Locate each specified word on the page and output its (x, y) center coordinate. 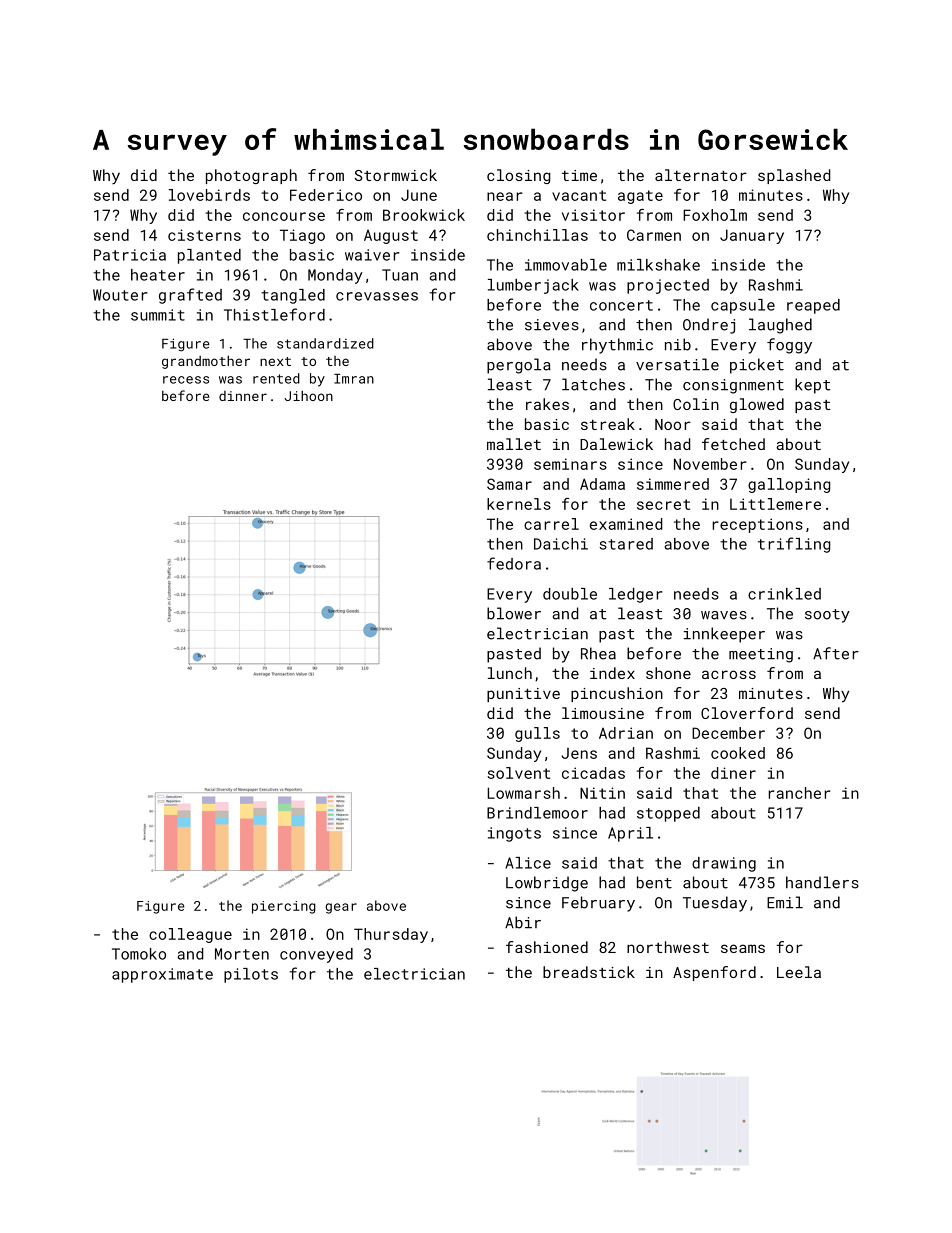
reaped (813, 306)
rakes (547, 404)
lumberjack (533, 286)
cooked (738, 753)
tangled (293, 296)
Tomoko (139, 954)
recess (186, 380)
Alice (528, 863)
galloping (789, 485)
